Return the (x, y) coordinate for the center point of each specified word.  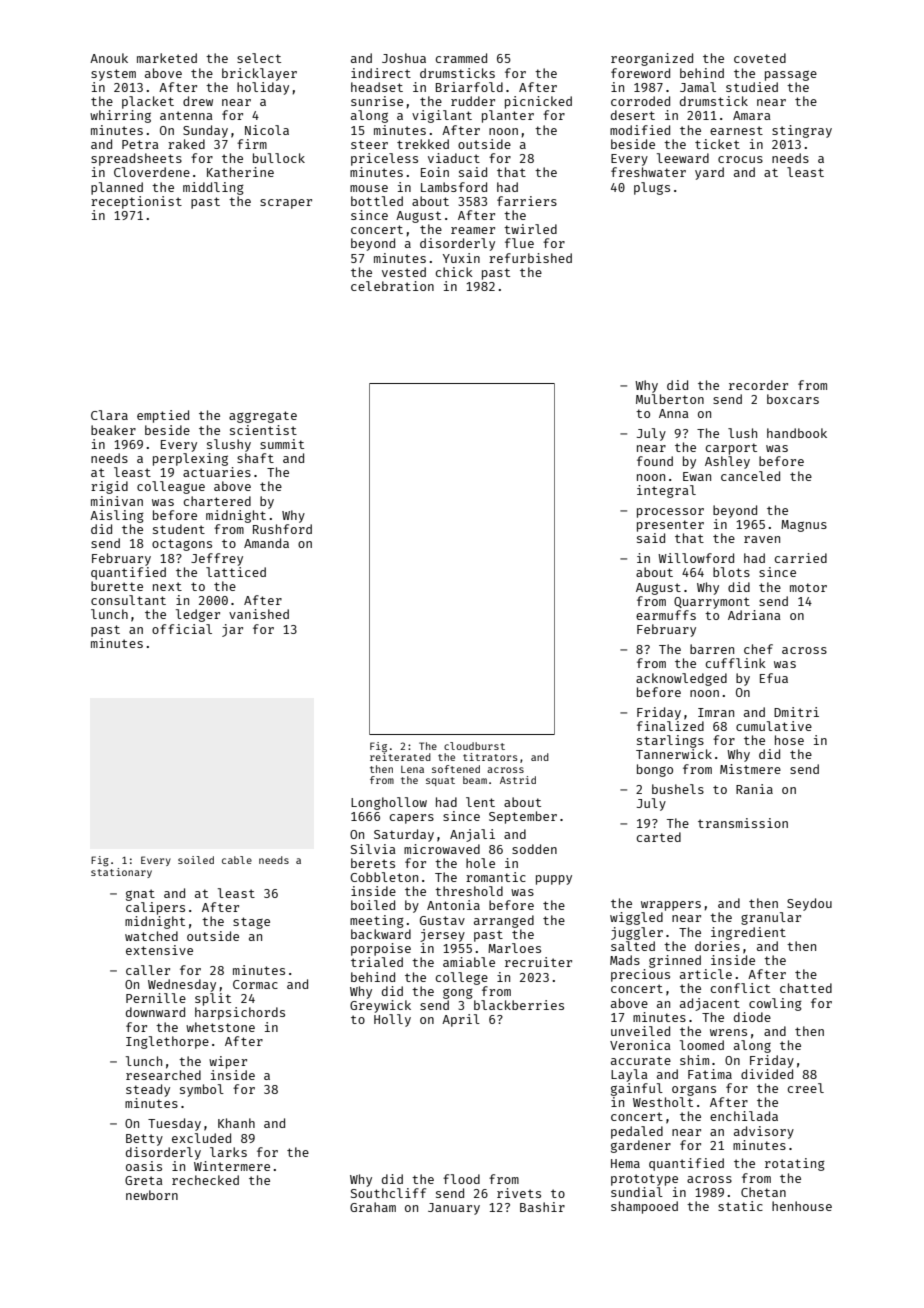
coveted (760, 58)
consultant (128, 600)
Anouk (109, 58)
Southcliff (388, 1193)
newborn (152, 1195)
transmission (743, 823)
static (740, 1206)
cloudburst (474, 746)
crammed (461, 58)
